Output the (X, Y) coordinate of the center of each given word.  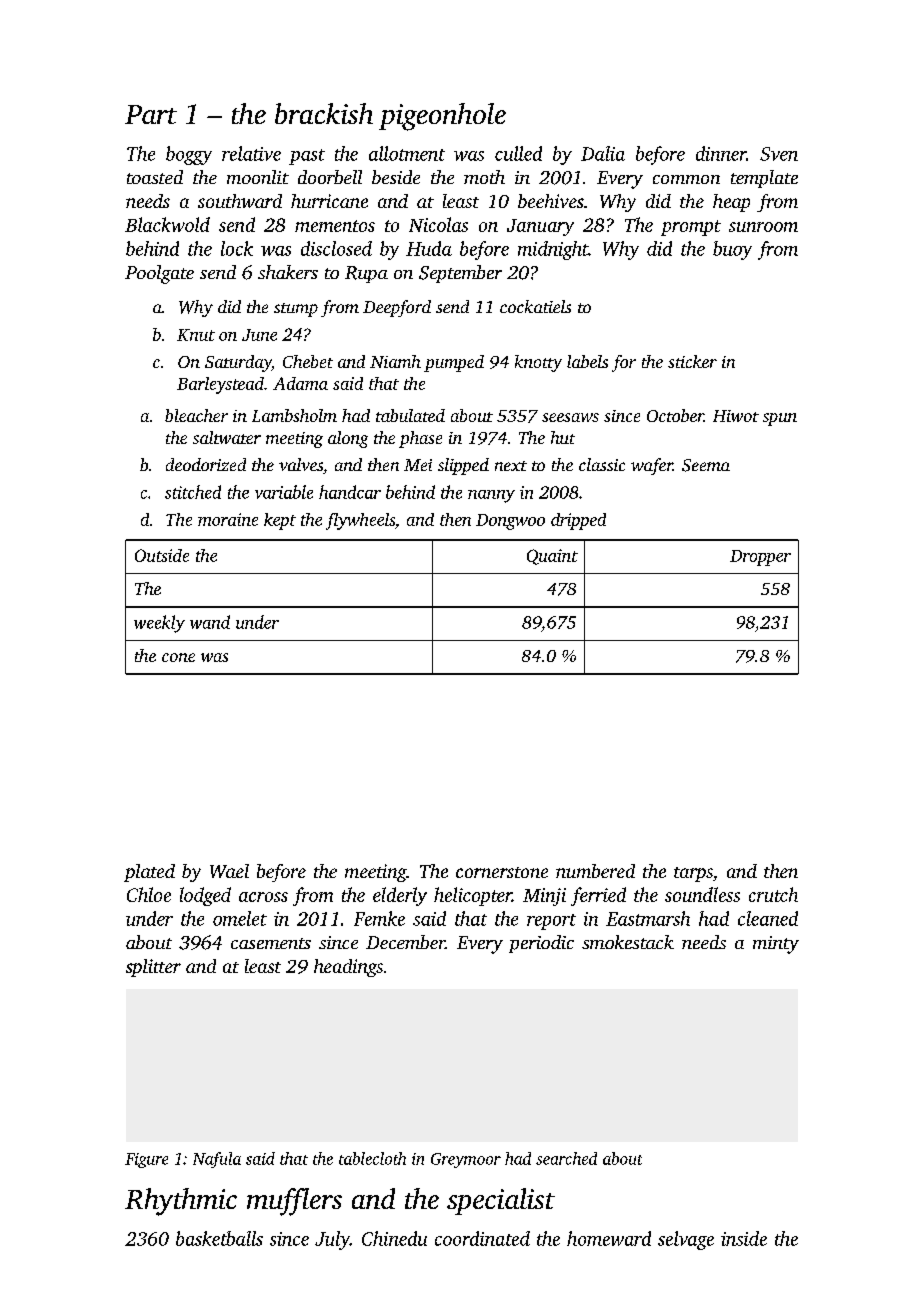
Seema (706, 465)
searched (566, 1158)
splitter (153, 968)
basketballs (219, 1238)
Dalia (603, 153)
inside (744, 1238)
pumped (454, 363)
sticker (692, 361)
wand (210, 622)
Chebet (308, 361)
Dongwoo (510, 522)
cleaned (768, 918)
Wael (229, 871)
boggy (189, 155)
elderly (400, 896)
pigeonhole (442, 117)
